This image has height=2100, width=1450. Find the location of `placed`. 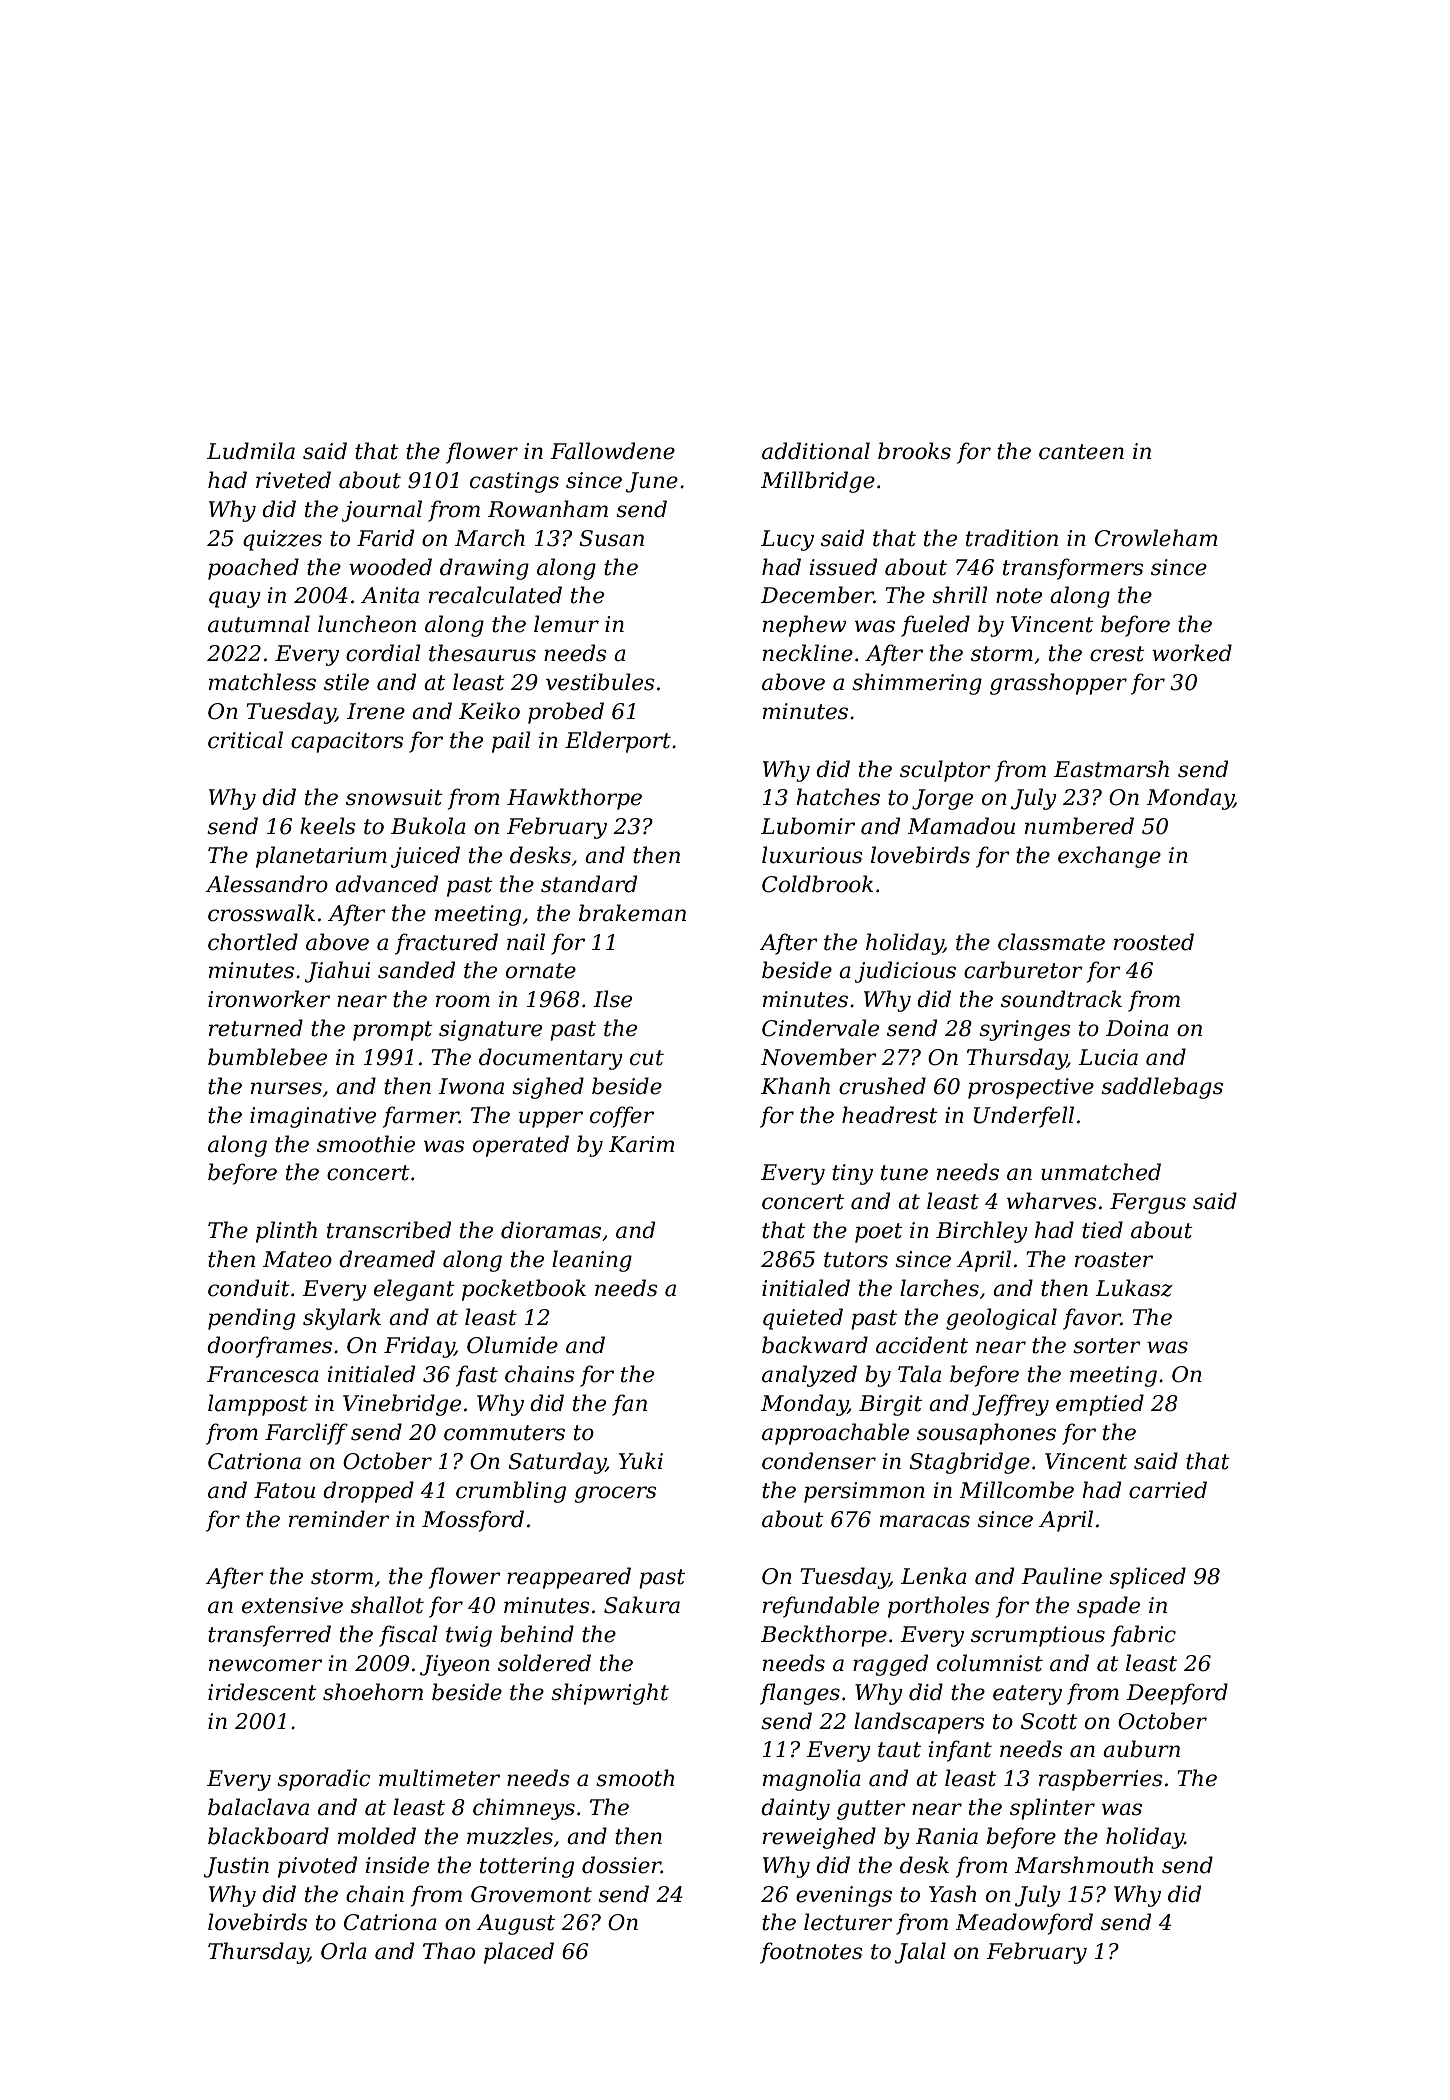

placed is located at coordinates (519, 1953).
